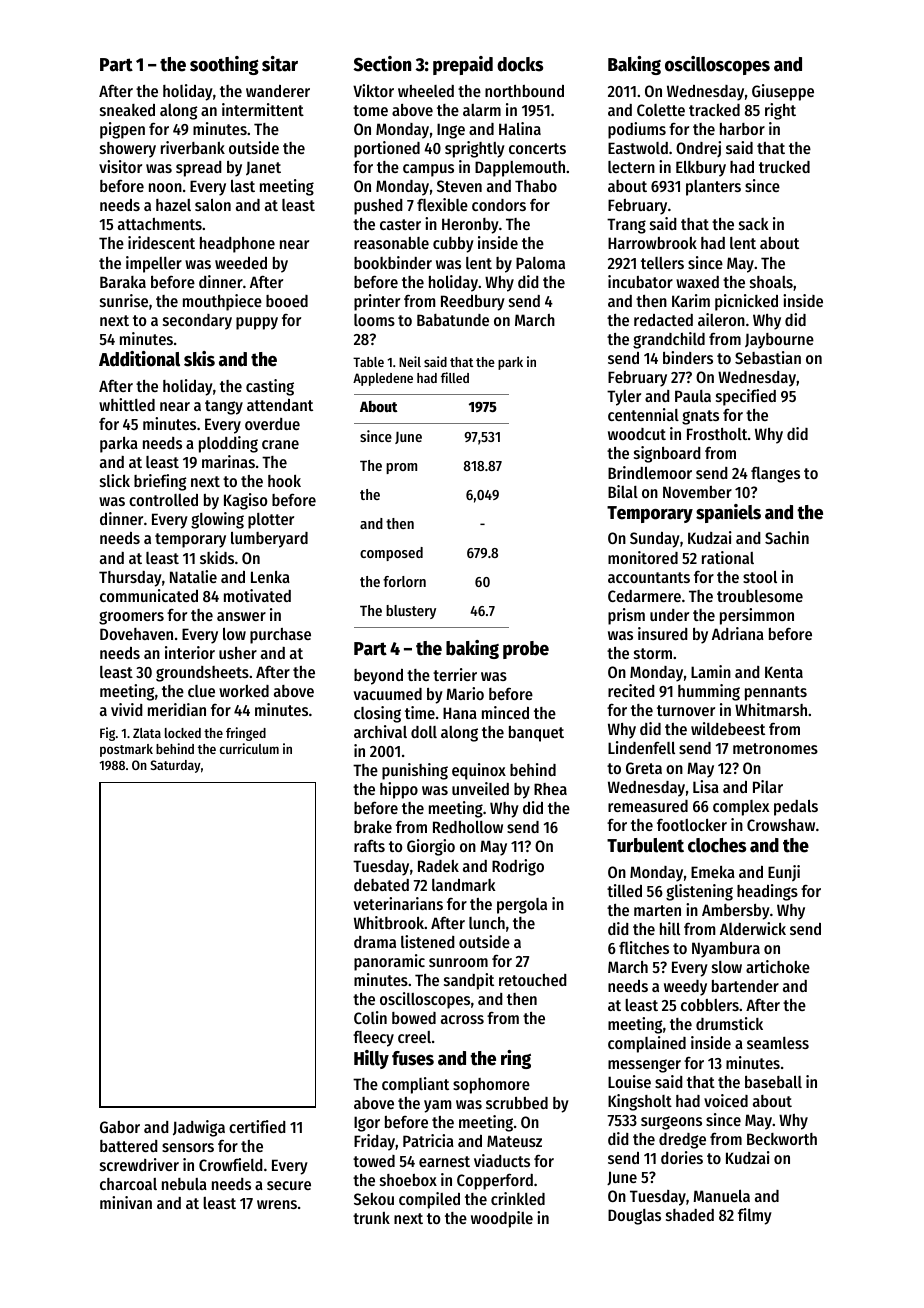 This document has width=924, height=1308. I want to click on woodpile, so click(502, 1219).
